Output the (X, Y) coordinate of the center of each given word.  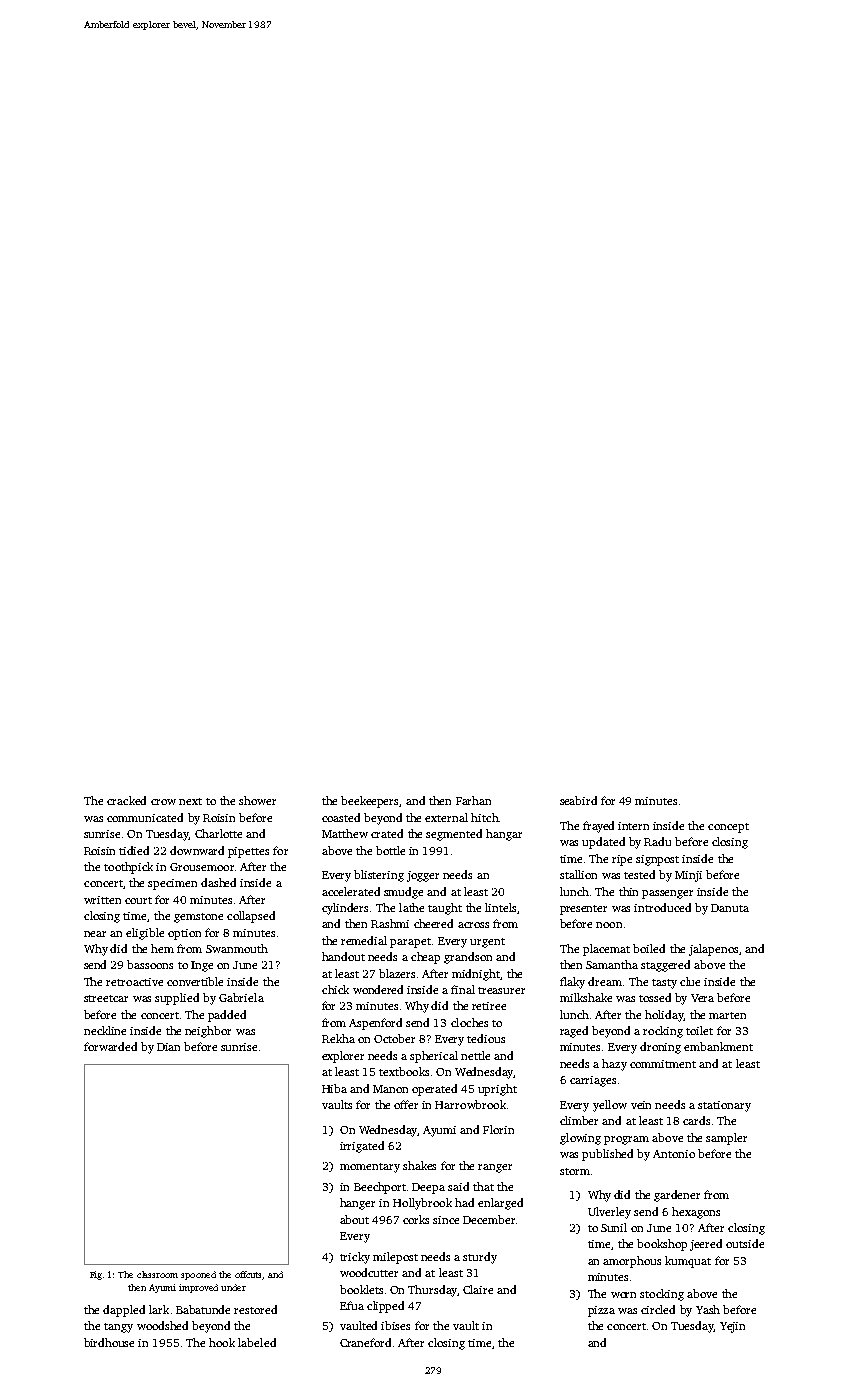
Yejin (732, 1327)
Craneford (365, 1342)
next (190, 801)
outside (745, 1243)
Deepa (428, 1188)
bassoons (150, 964)
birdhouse (109, 1342)
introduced (662, 907)
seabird (578, 800)
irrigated (362, 1147)
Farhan (473, 800)
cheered (433, 923)
